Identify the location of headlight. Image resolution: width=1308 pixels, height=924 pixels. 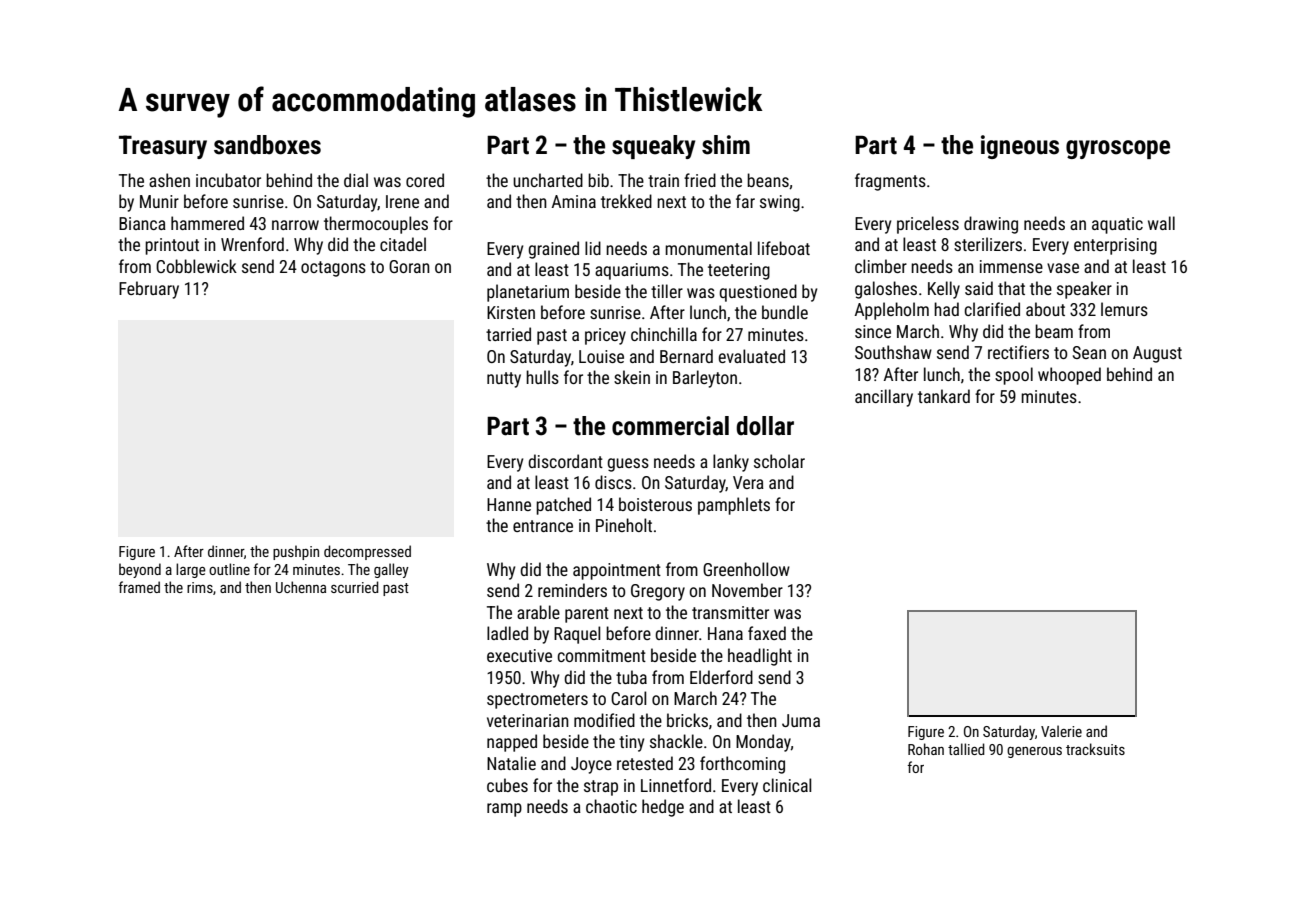
(760, 657).
